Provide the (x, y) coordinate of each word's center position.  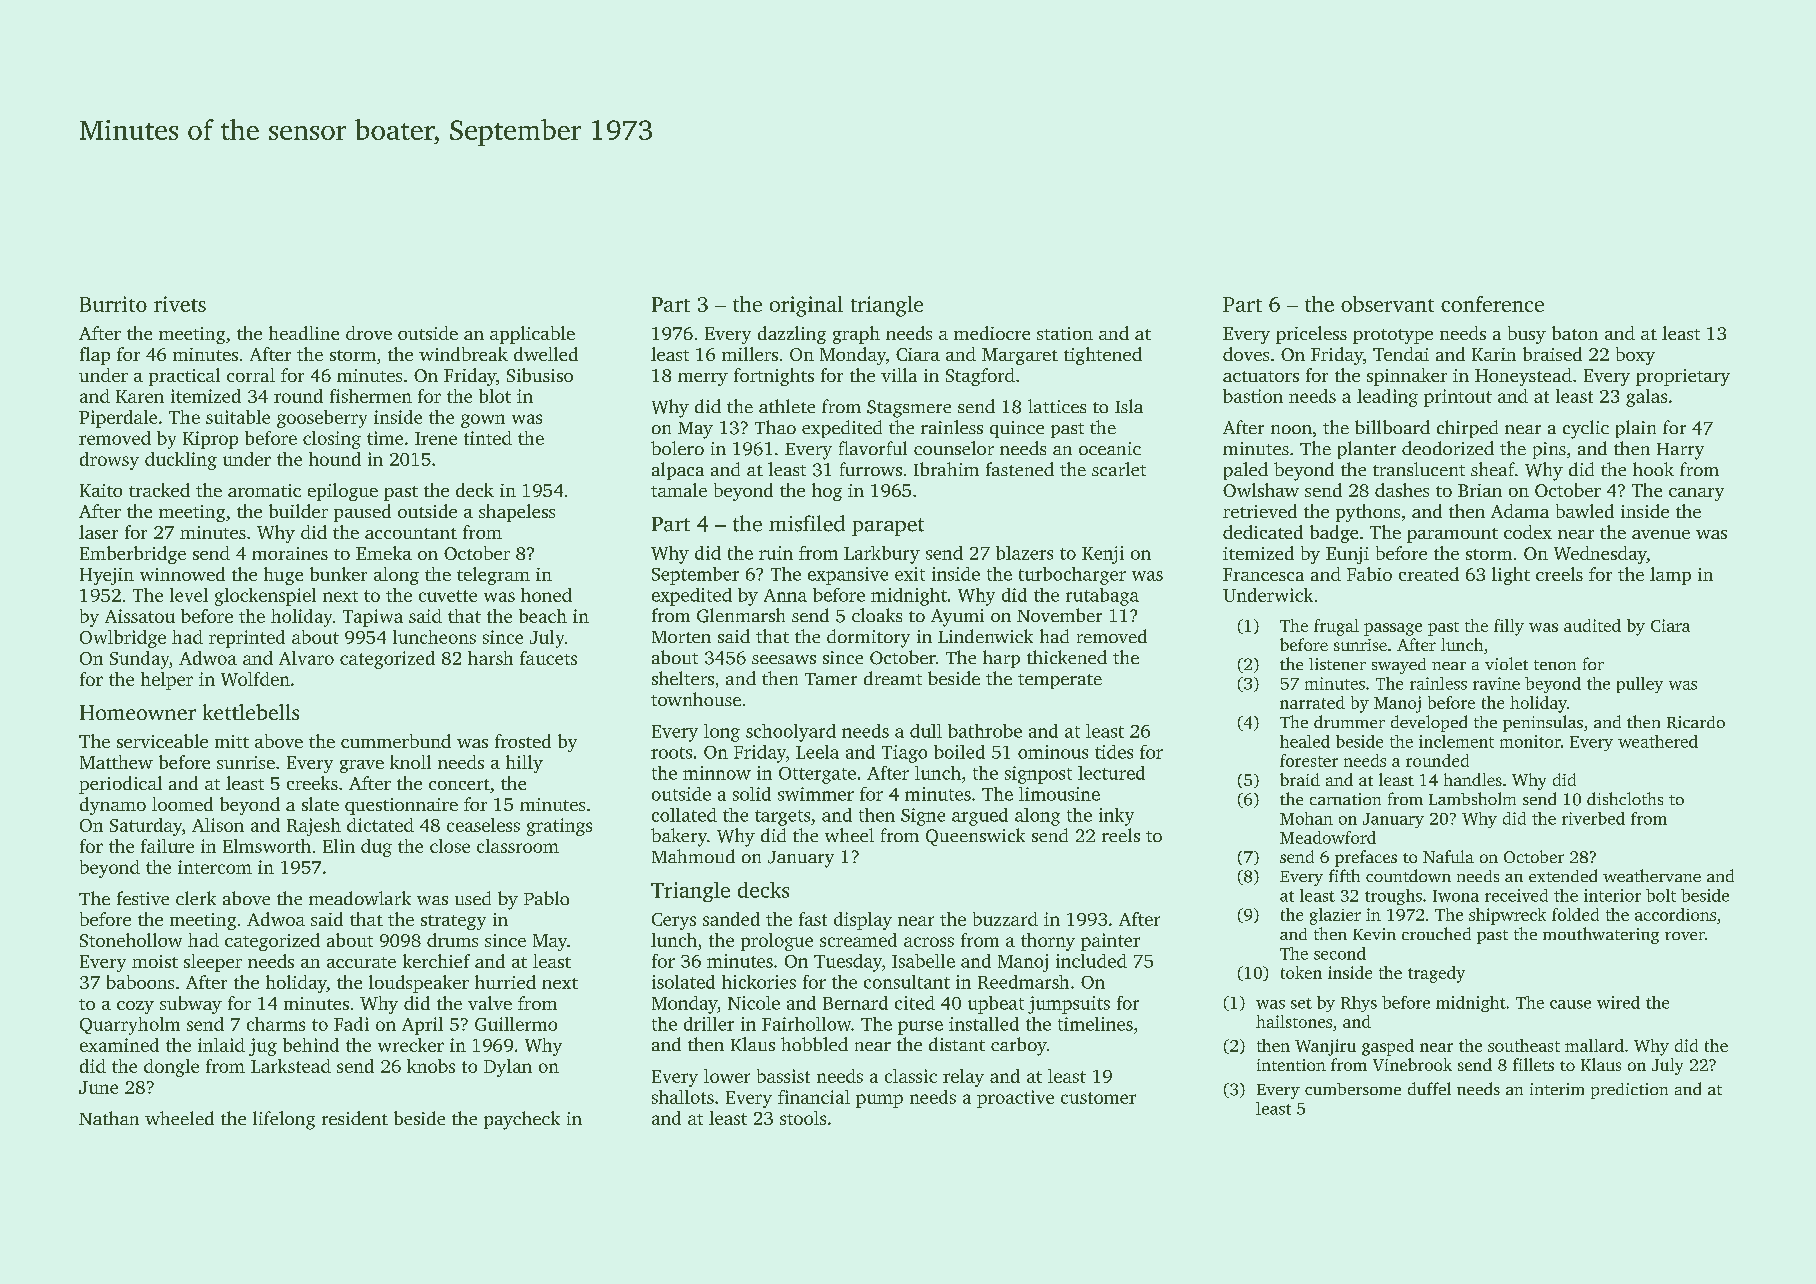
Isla (1129, 406)
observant (1387, 304)
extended (1563, 875)
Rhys (1359, 1004)
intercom (215, 867)
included (1091, 961)
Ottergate (817, 775)
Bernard (855, 1003)
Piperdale (118, 419)
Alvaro (306, 658)
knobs (431, 1066)
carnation (1345, 799)
